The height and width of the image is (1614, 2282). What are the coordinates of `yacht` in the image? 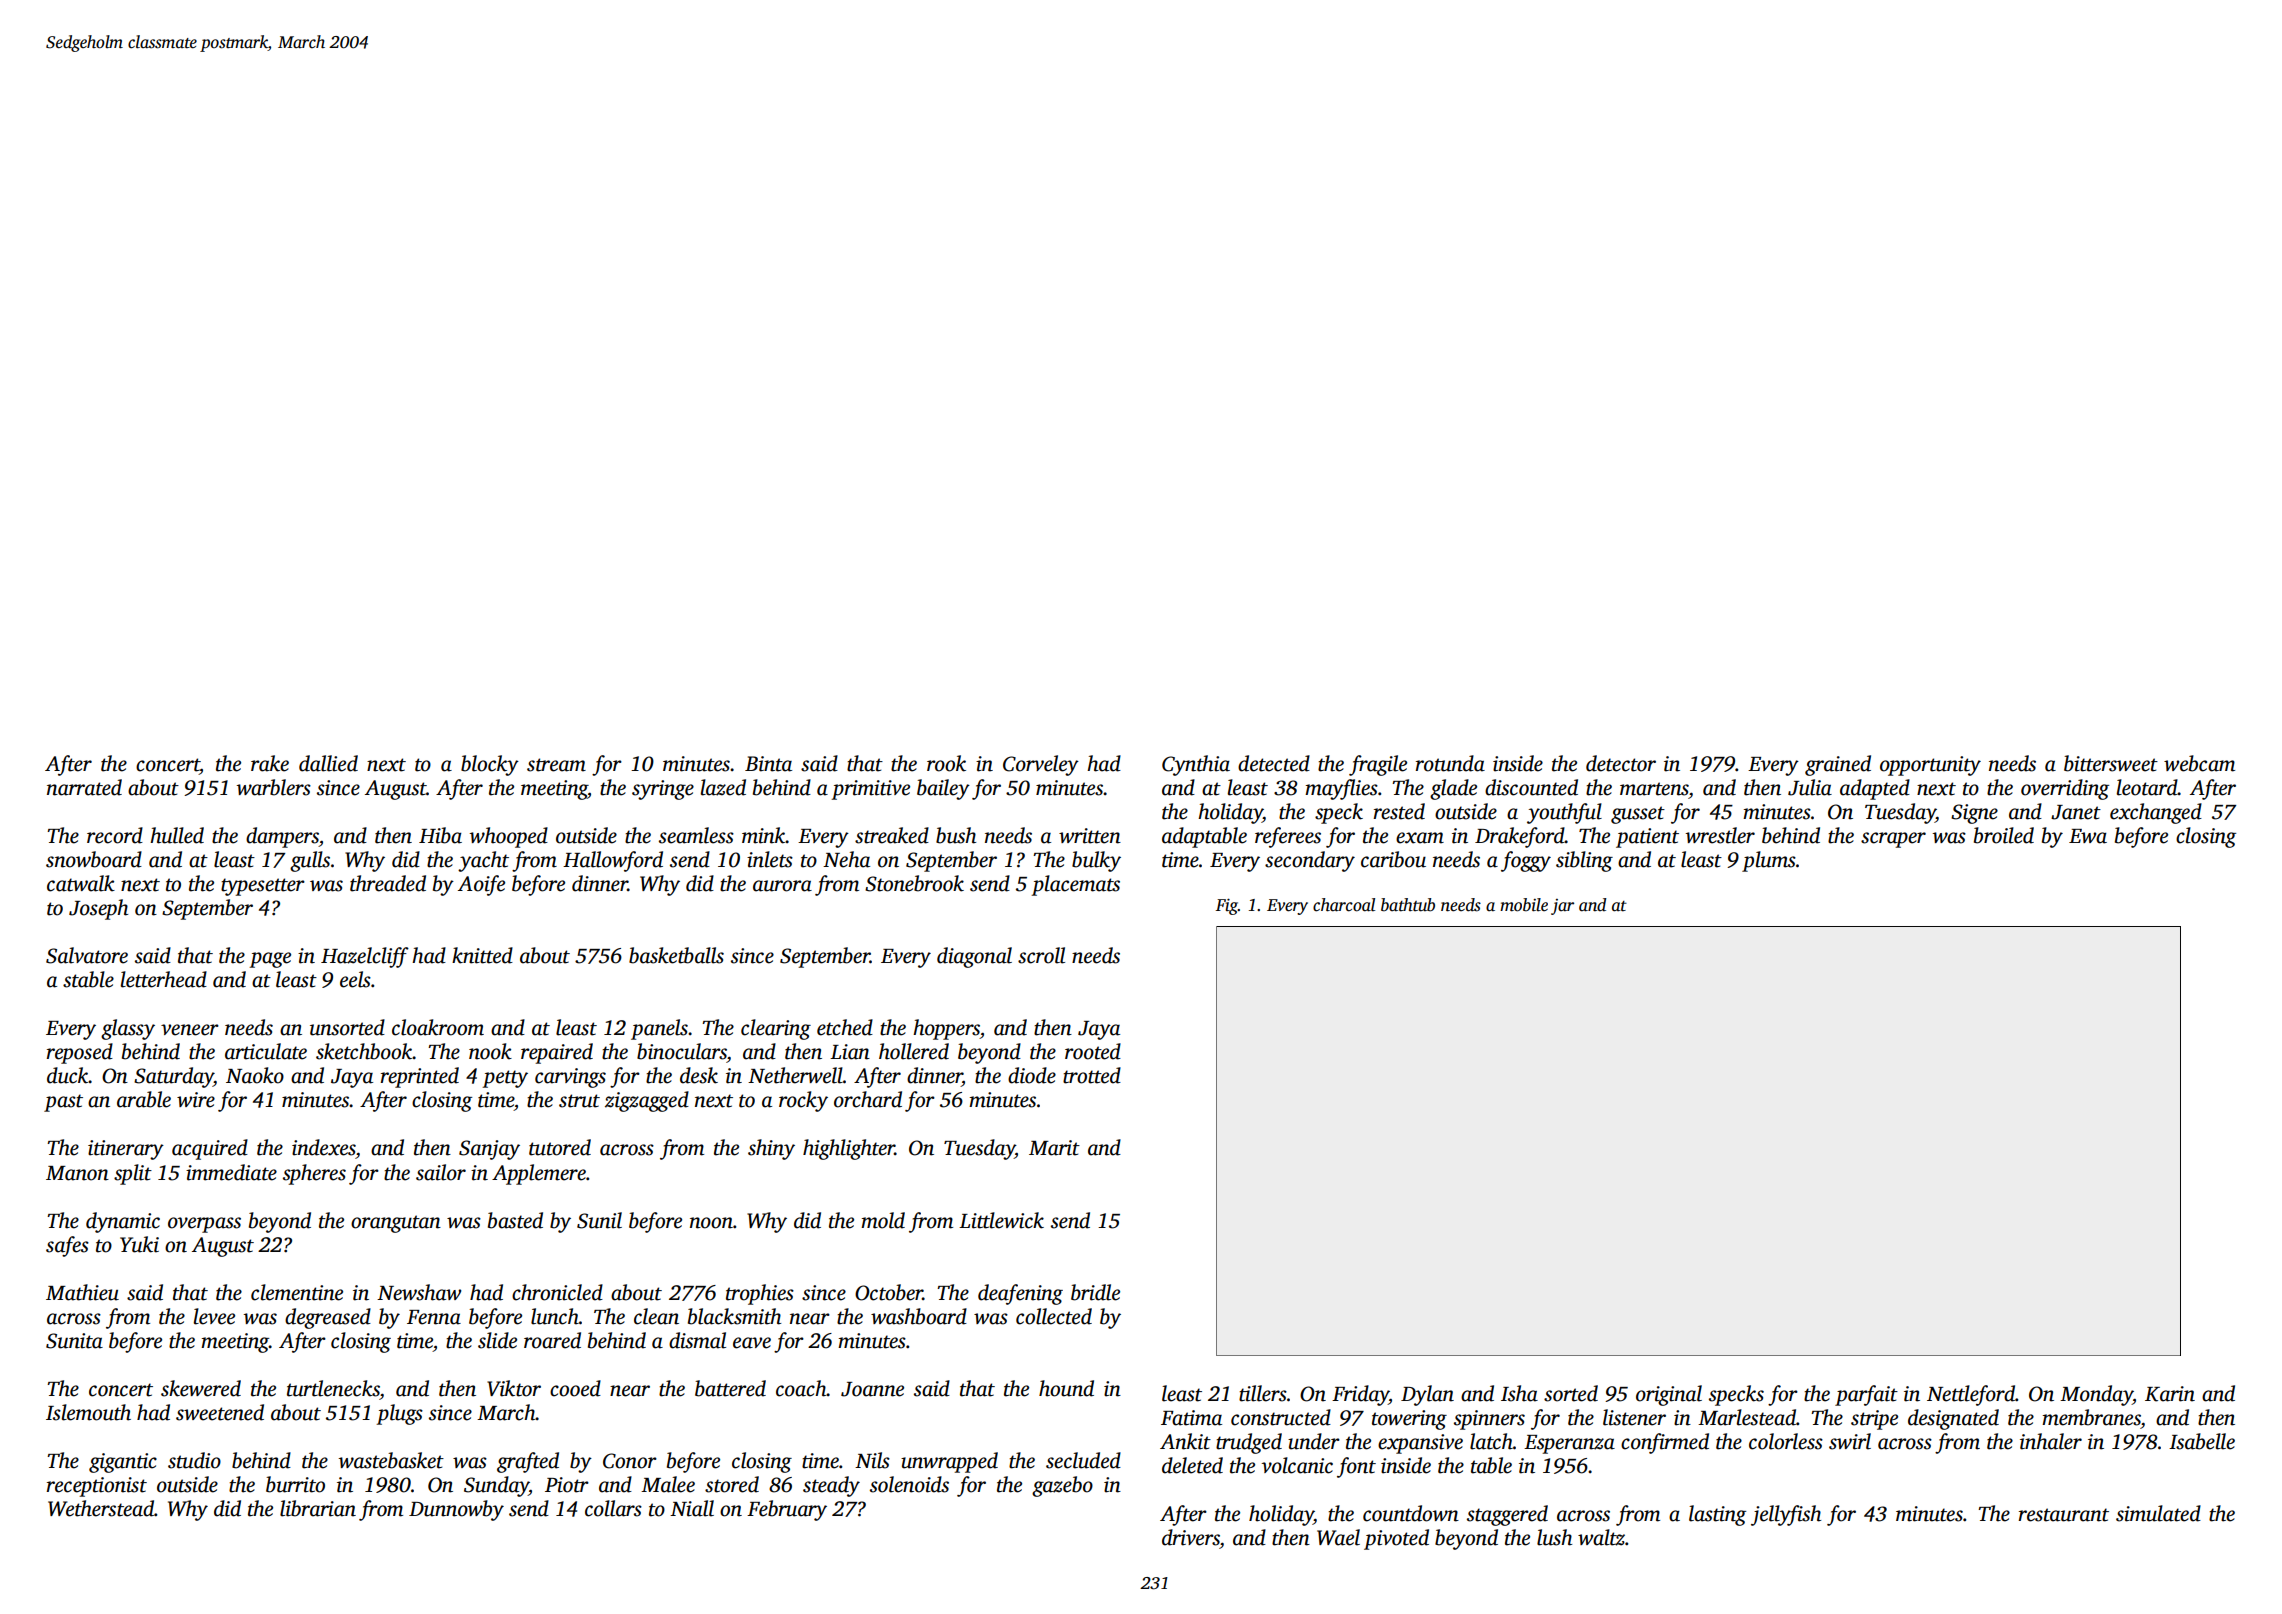 It's located at (483, 861).
